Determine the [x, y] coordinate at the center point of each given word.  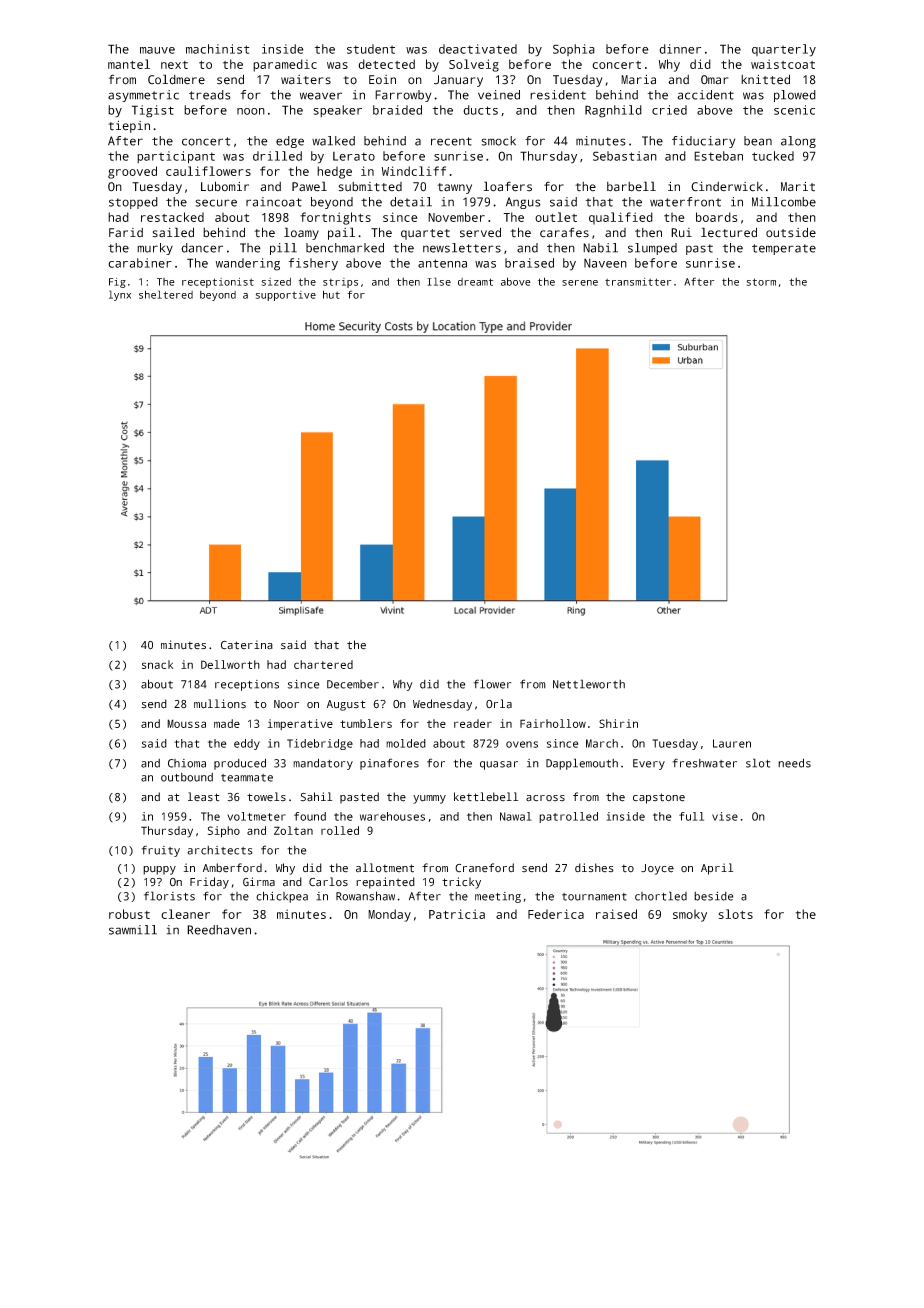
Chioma [187, 763]
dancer [202, 248]
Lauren [732, 743]
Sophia [574, 50]
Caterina [247, 645]
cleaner [185, 914]
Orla [499, 704]
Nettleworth [589, 684]
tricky [461, 883]
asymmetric [143, 96]
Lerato [354, 156]
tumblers [366, 723]
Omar [714, 80]
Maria [638, 79]
